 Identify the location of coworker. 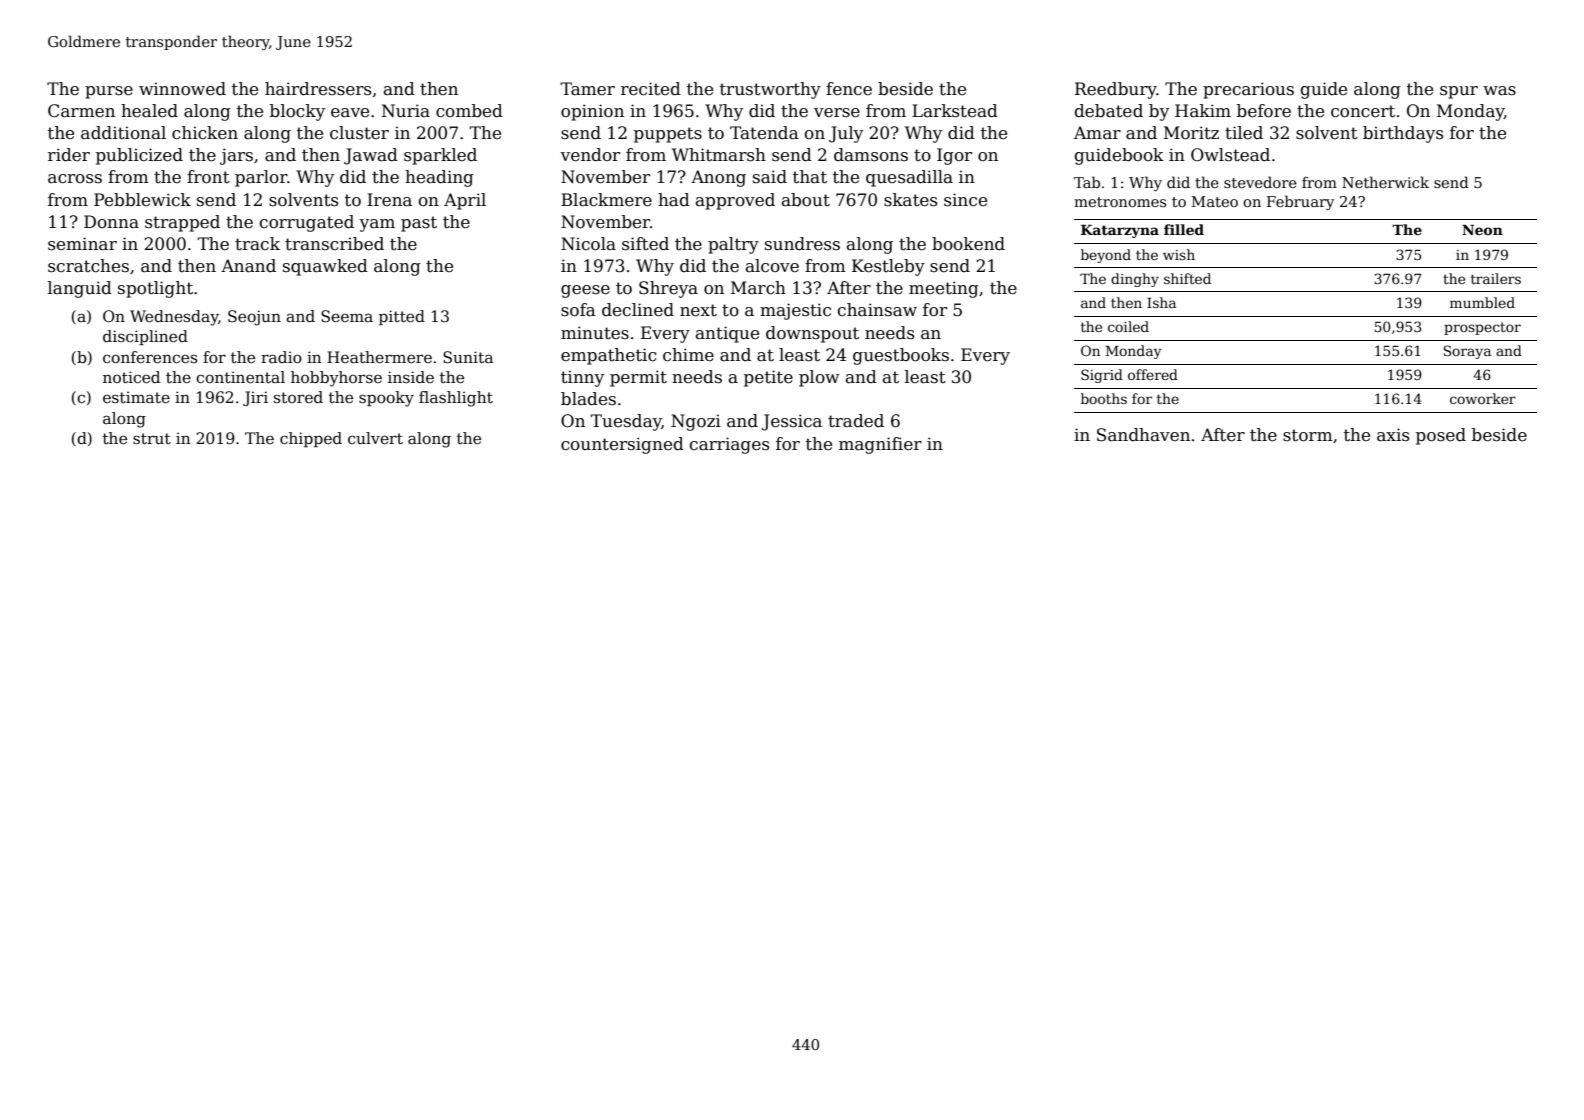
(1483, 398).
